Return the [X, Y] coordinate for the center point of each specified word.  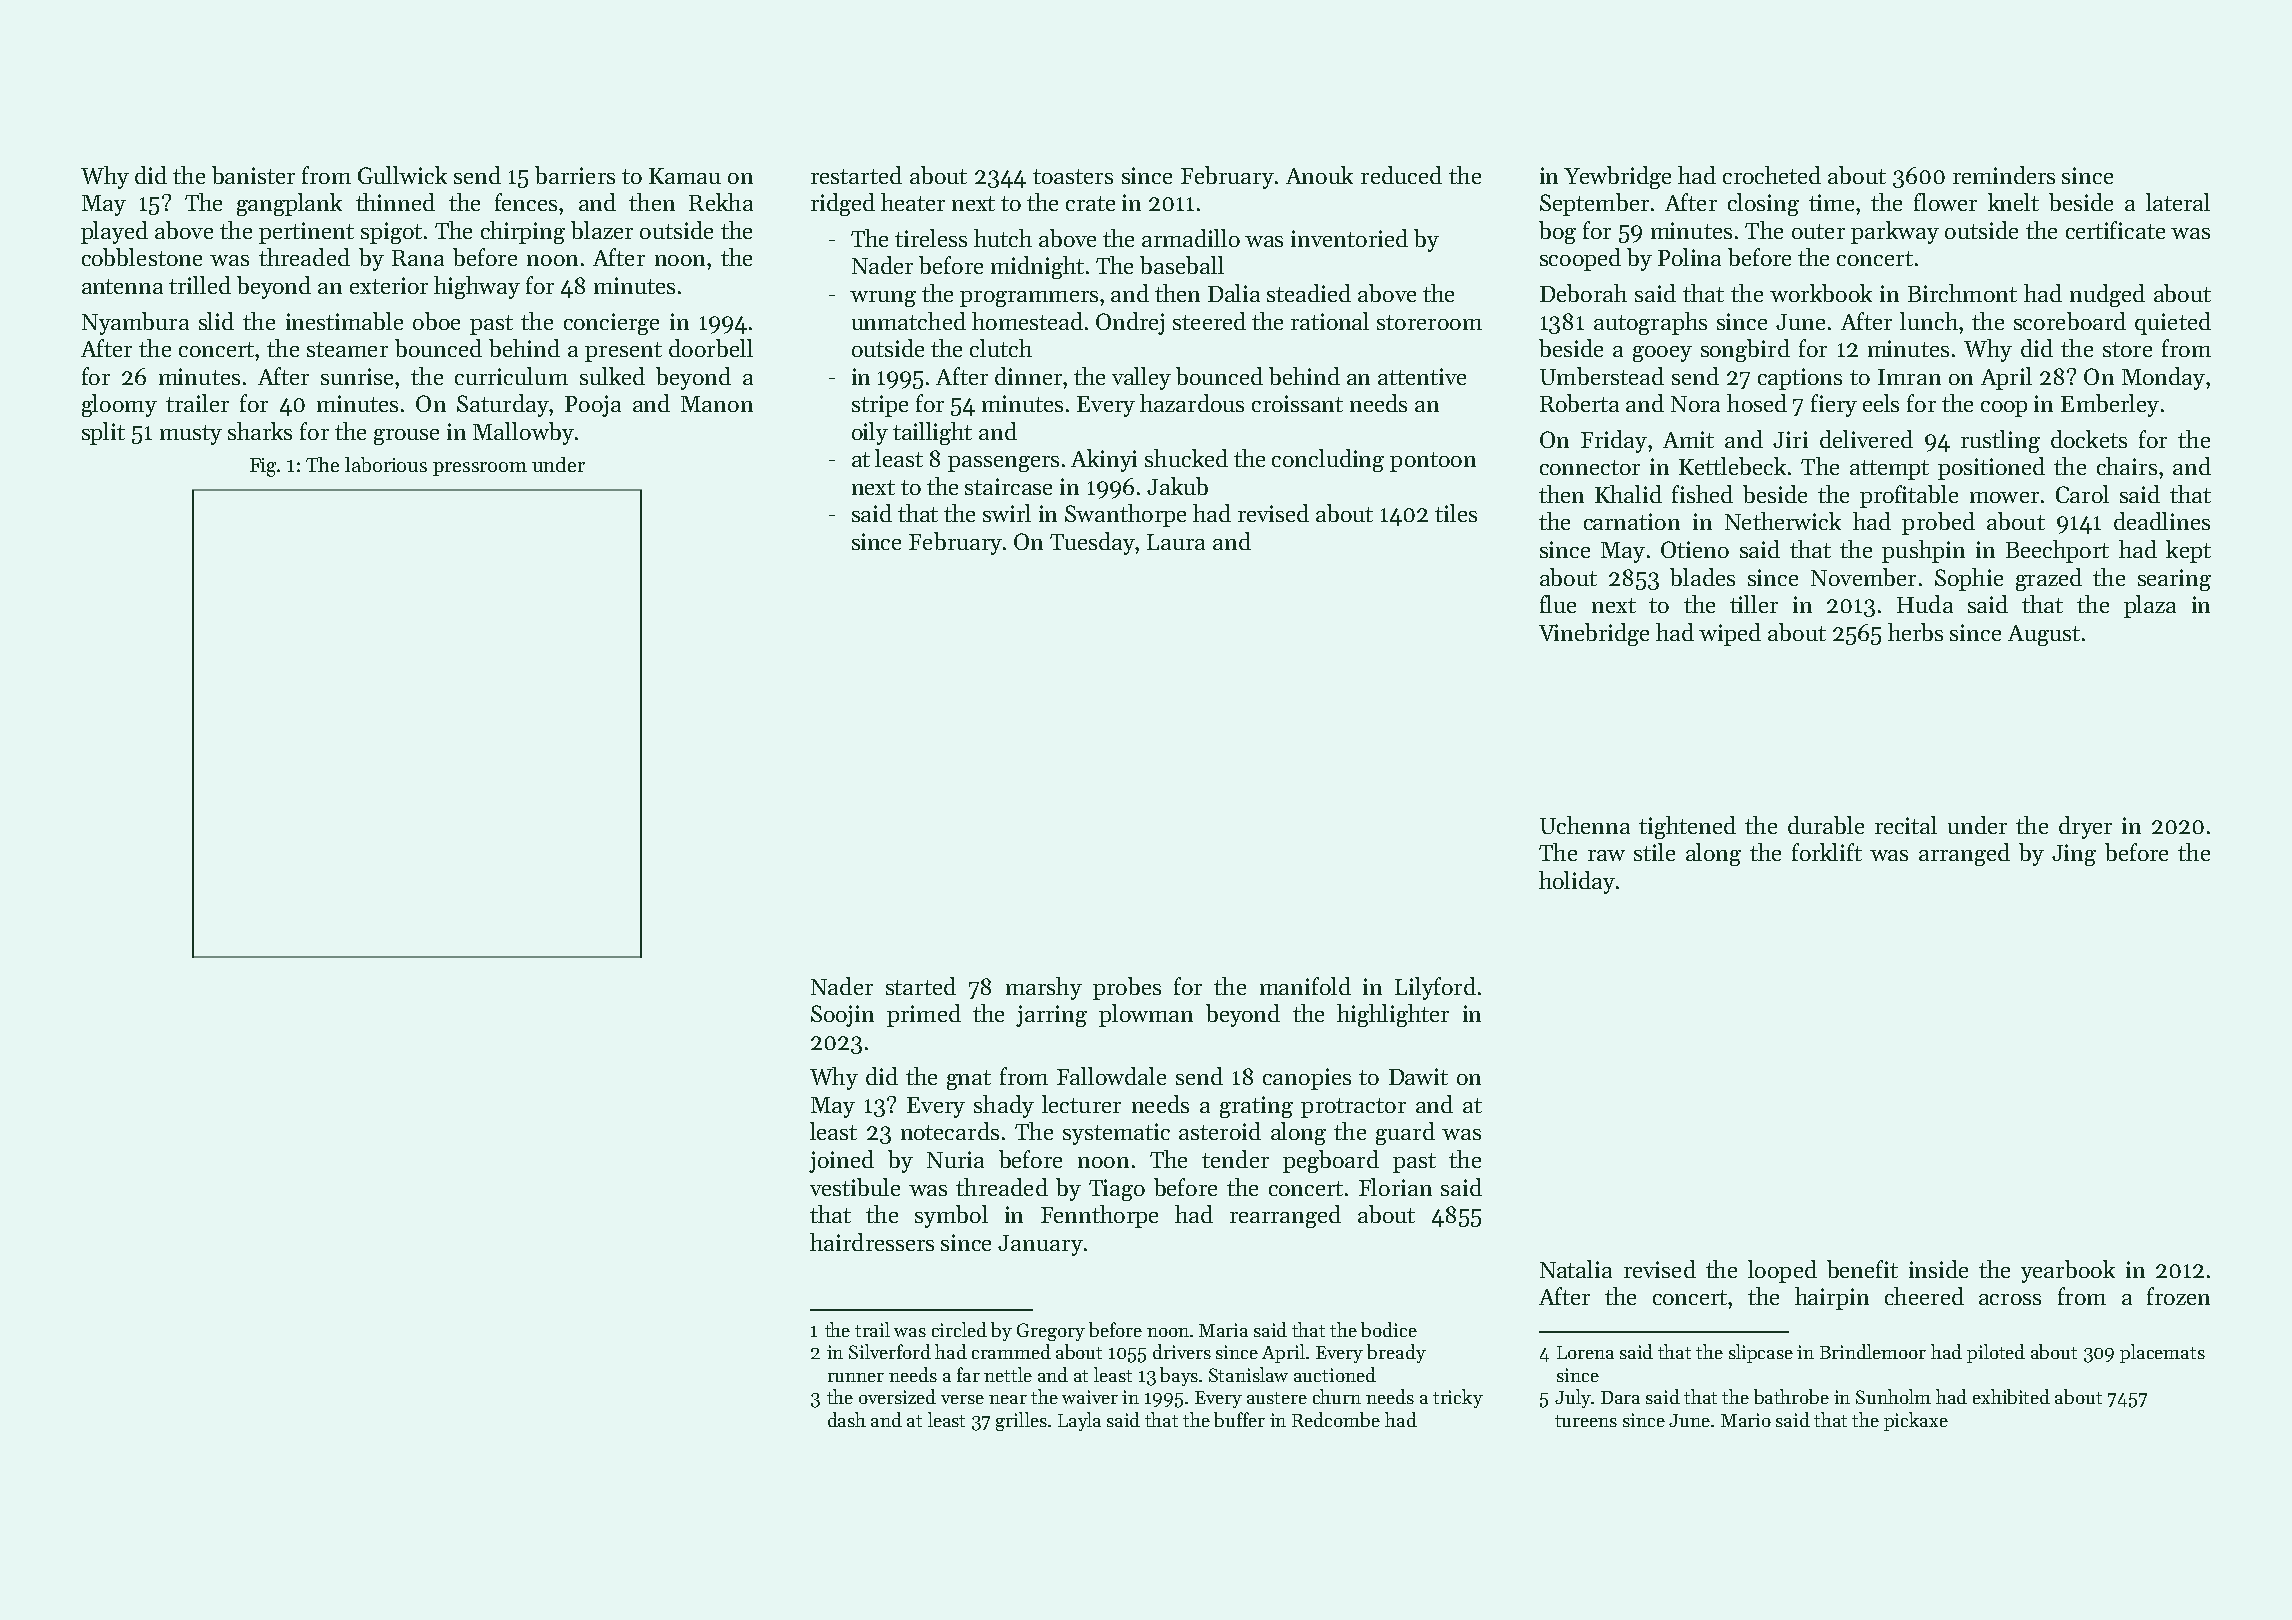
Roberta [1579, 403]
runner [856, 1377]
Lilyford [1435, 988]
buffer [1239, 1419]
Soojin [842, 1016]
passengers [1003, 464]
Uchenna [1585, 825]
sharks [260, 431]
